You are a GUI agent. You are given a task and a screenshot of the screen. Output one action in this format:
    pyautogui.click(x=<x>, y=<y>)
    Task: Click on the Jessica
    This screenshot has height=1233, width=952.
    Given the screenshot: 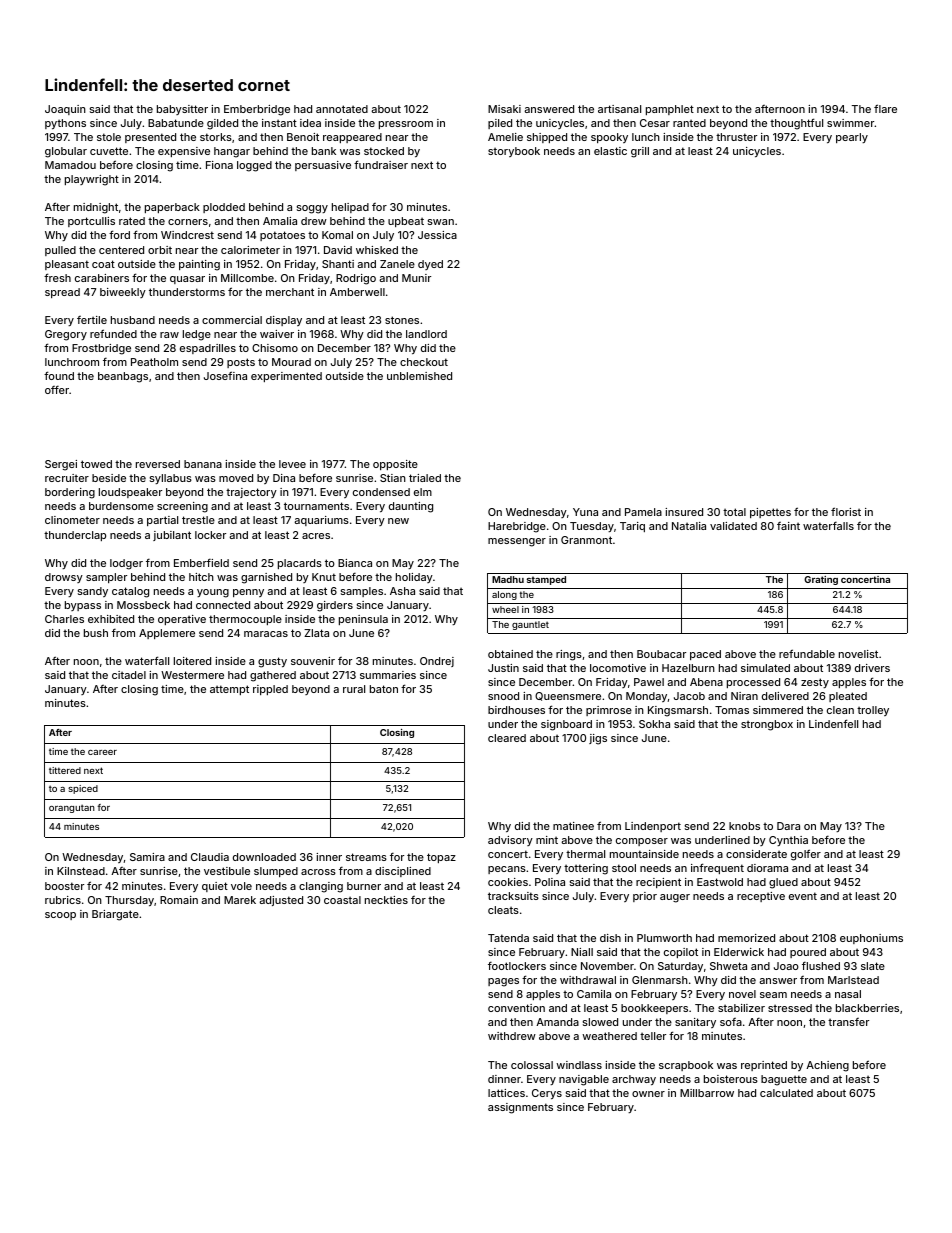 What is the action you would take?
    pyautogui.click(x=437, y=235)
